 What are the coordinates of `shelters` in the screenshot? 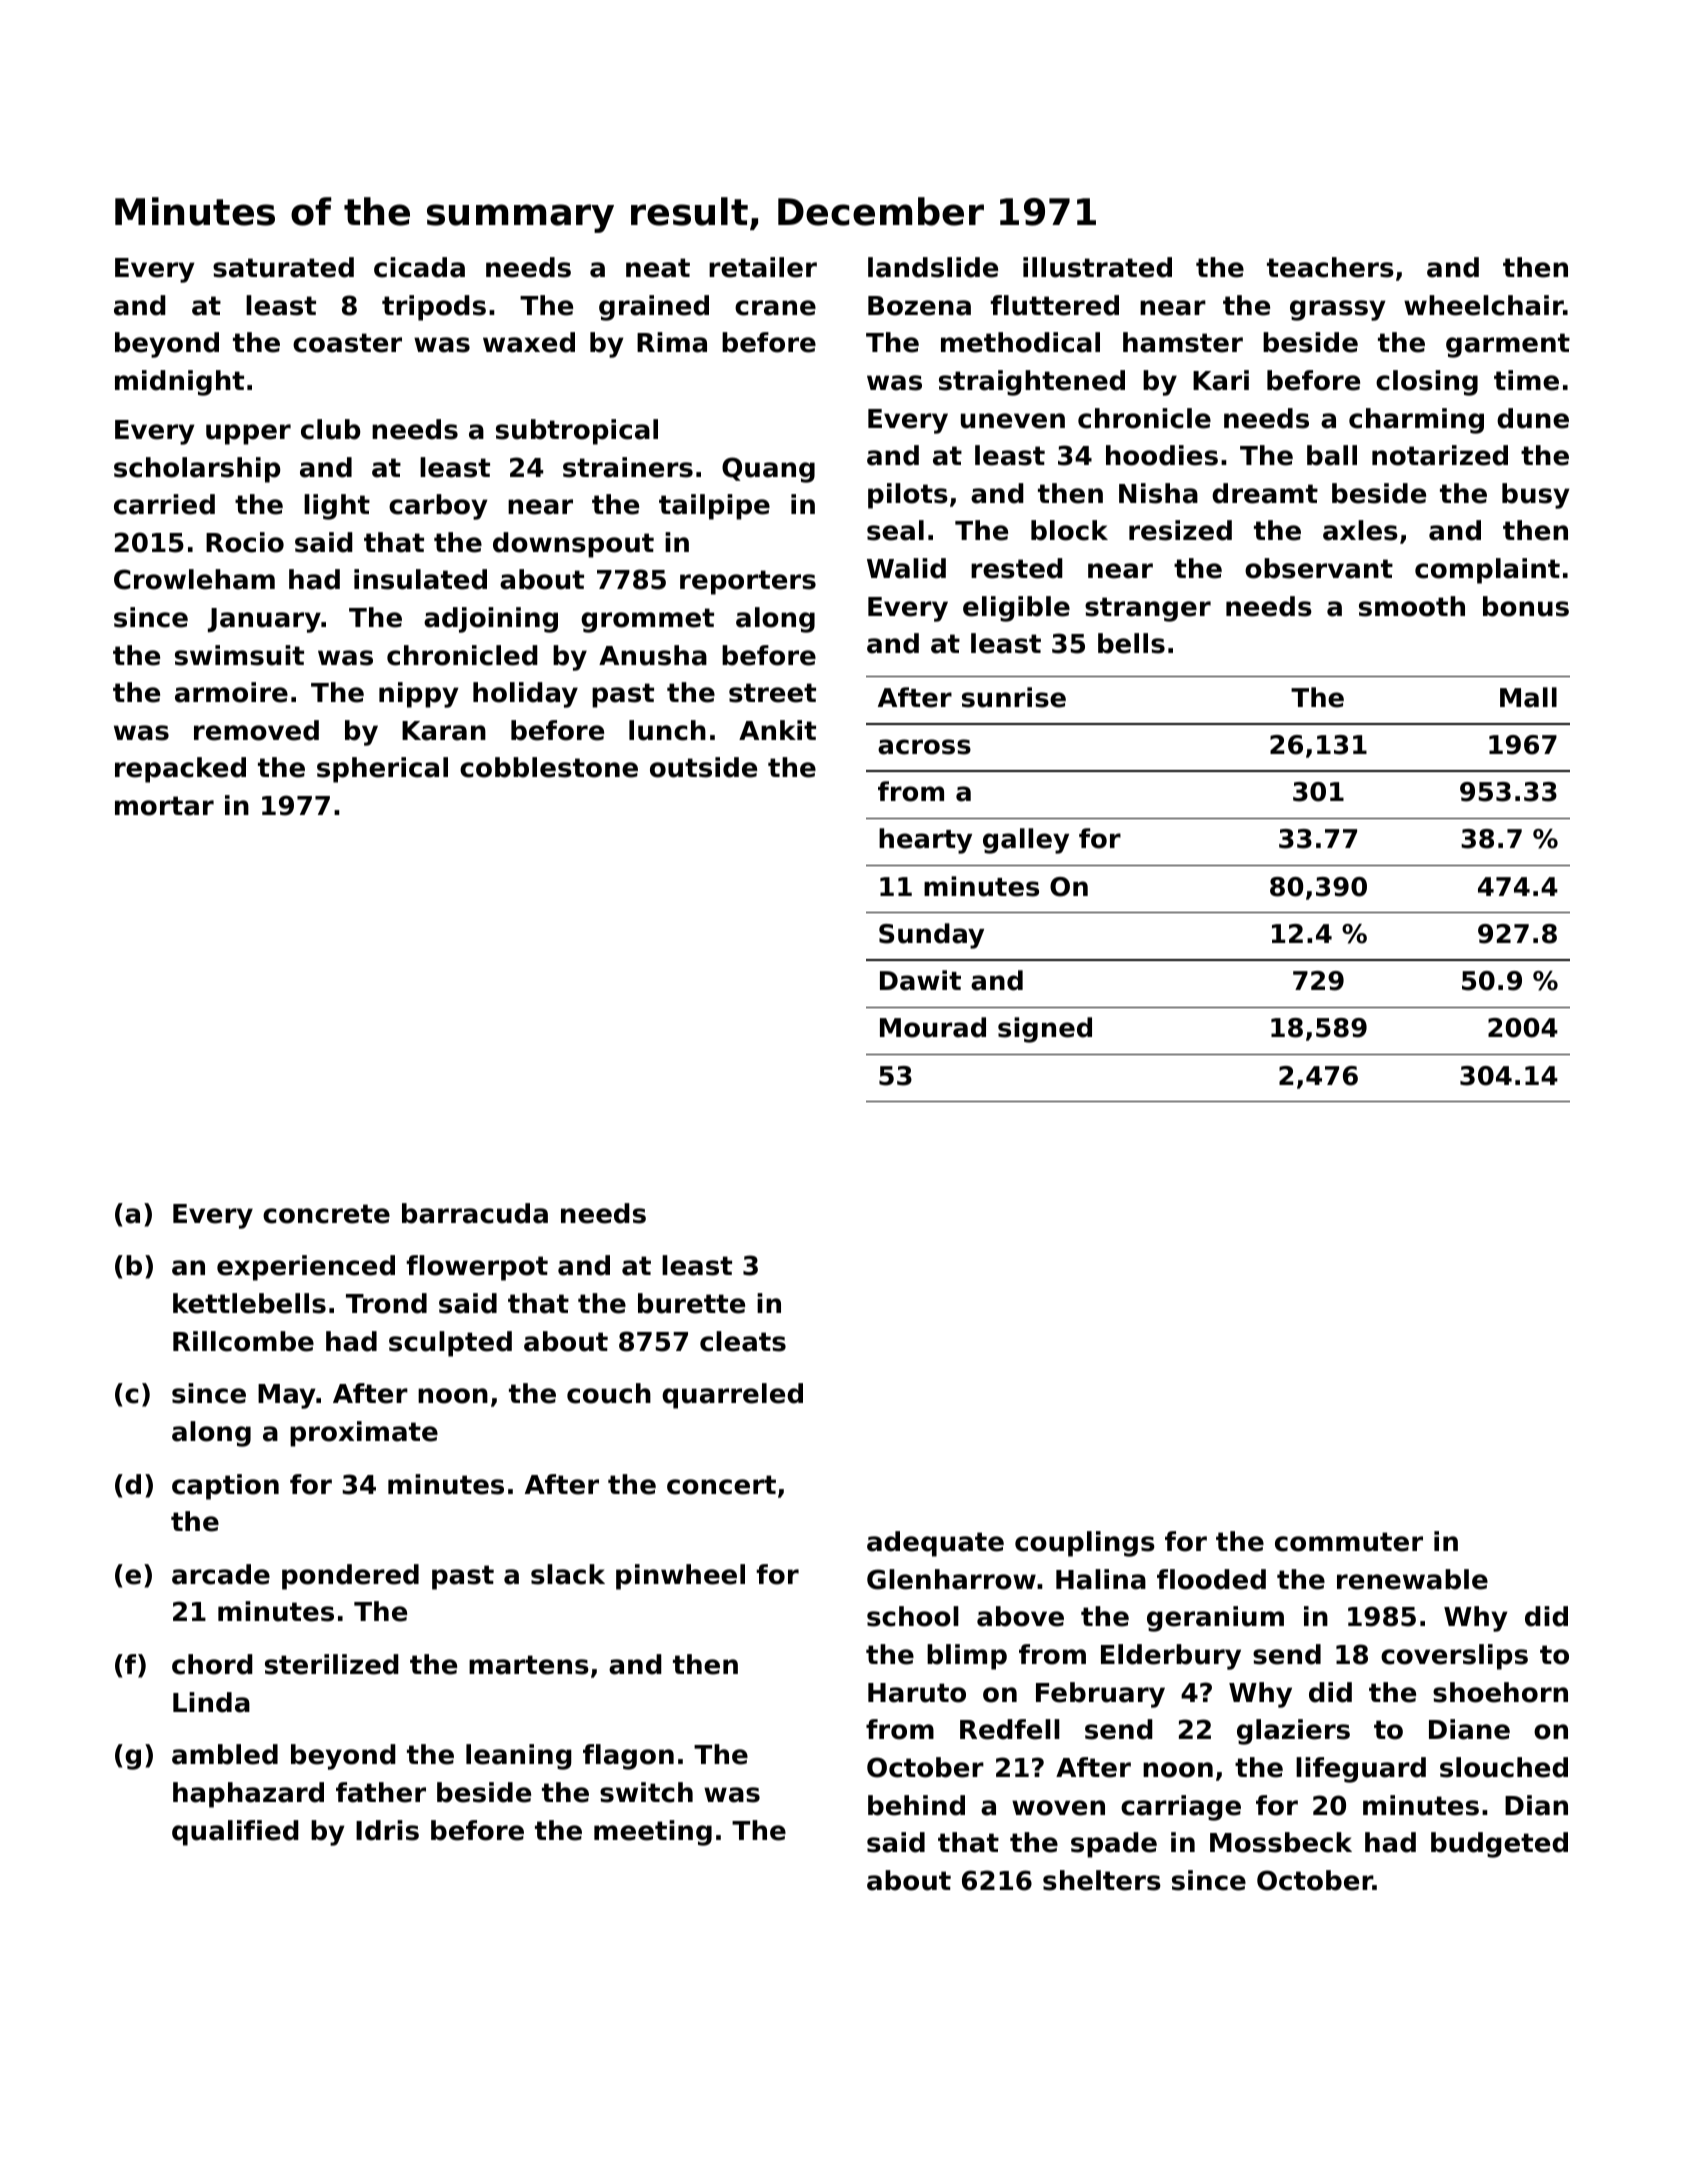 It's located at (1102, 1880).
